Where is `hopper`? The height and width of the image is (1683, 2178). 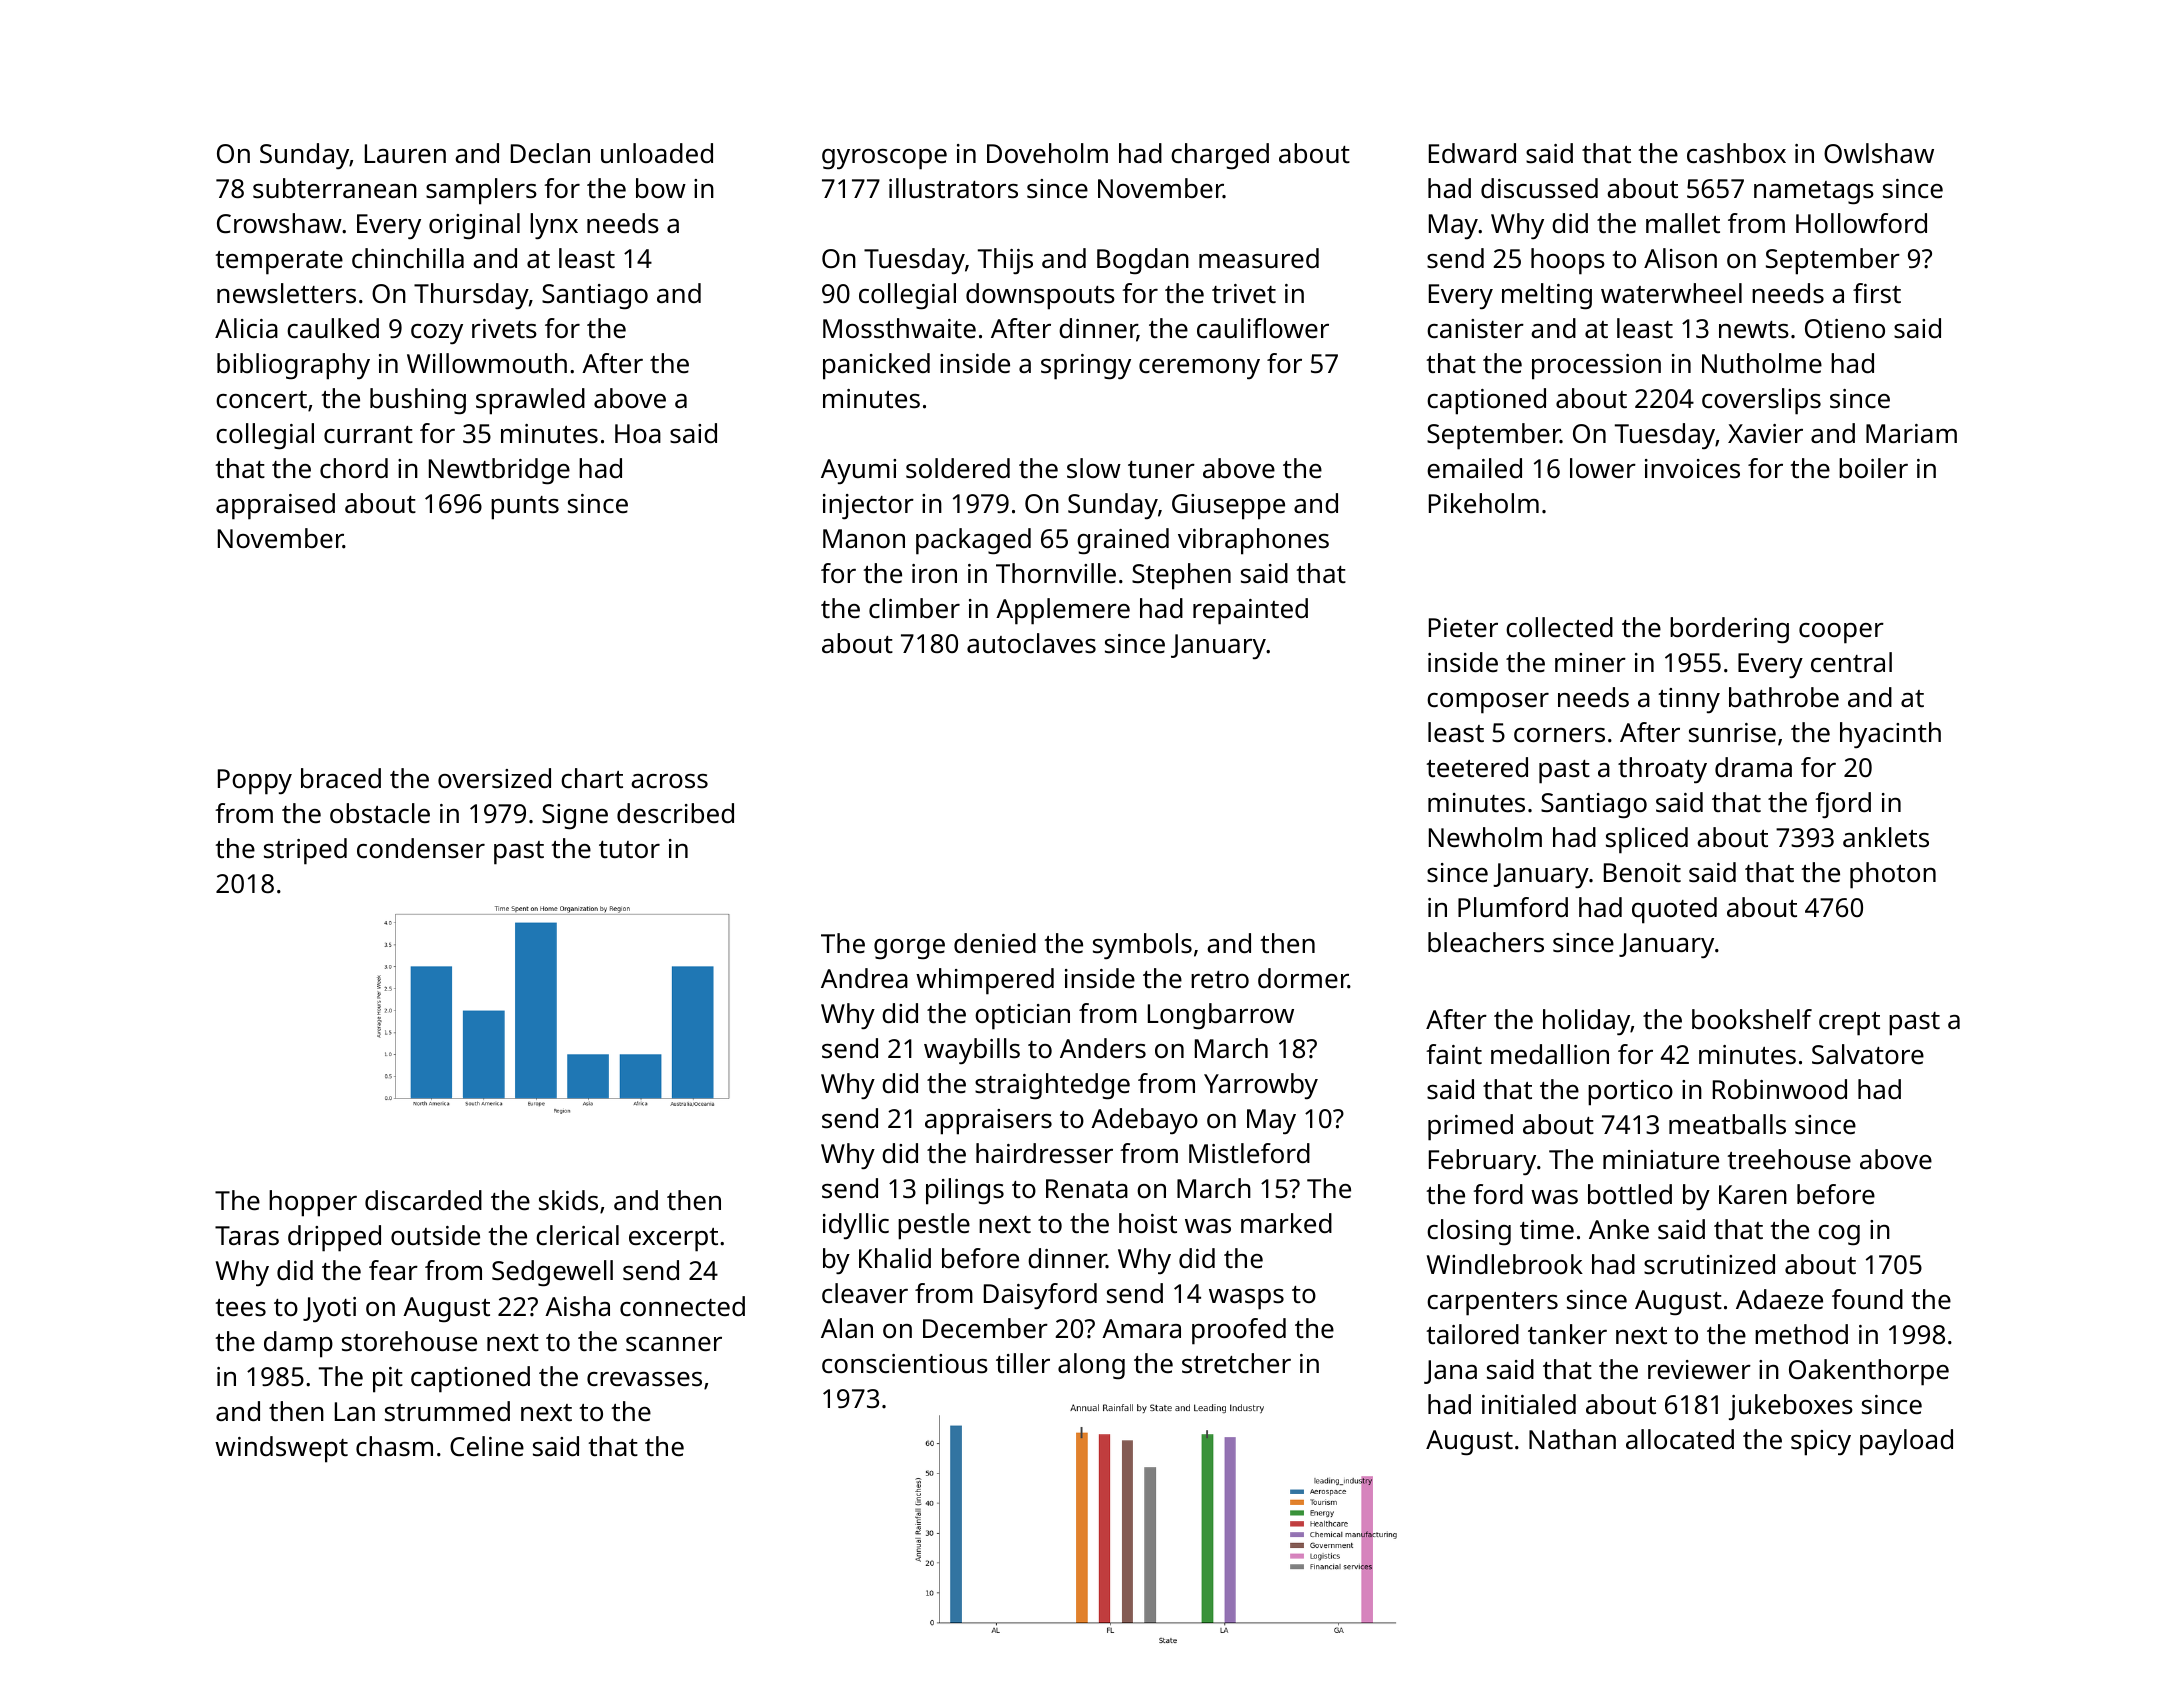 hopper is located at coordinates (313, 1203).
